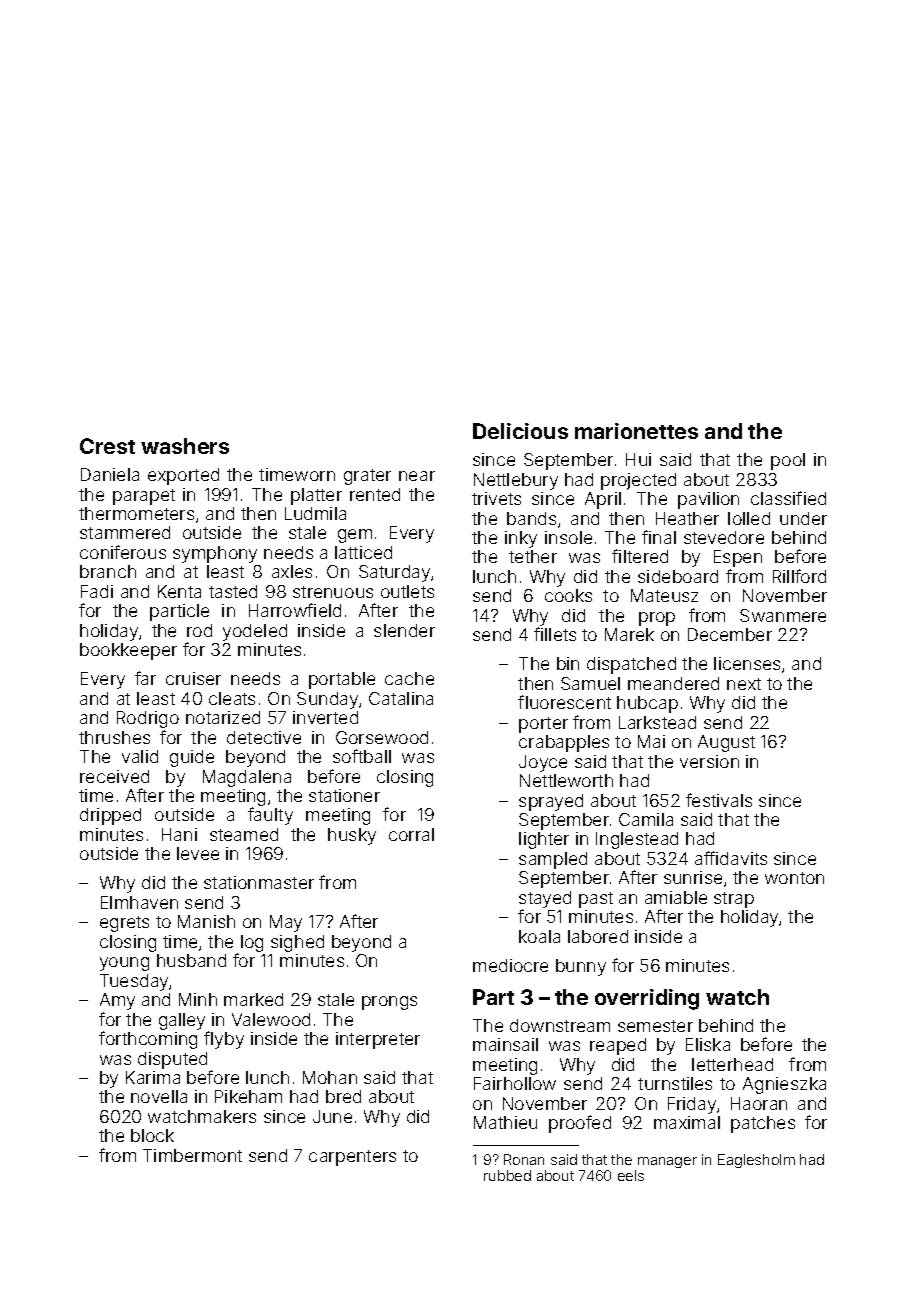  What do you see at coordinates (803, 518) in the document?
I see `under` at bounding box center [803, 518].
